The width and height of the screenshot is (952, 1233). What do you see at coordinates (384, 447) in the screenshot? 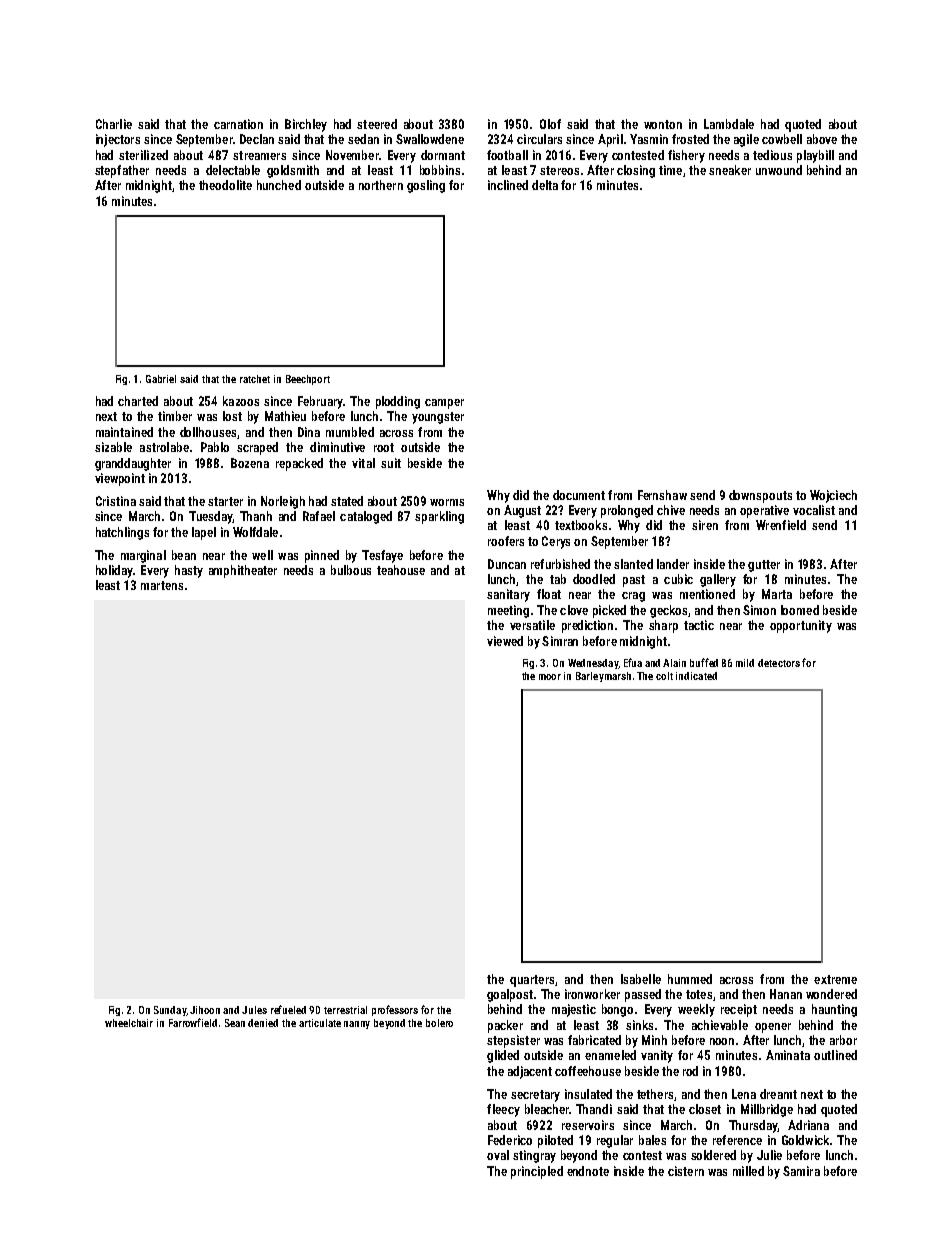
I see `root` at bounding box center [384, 447].
